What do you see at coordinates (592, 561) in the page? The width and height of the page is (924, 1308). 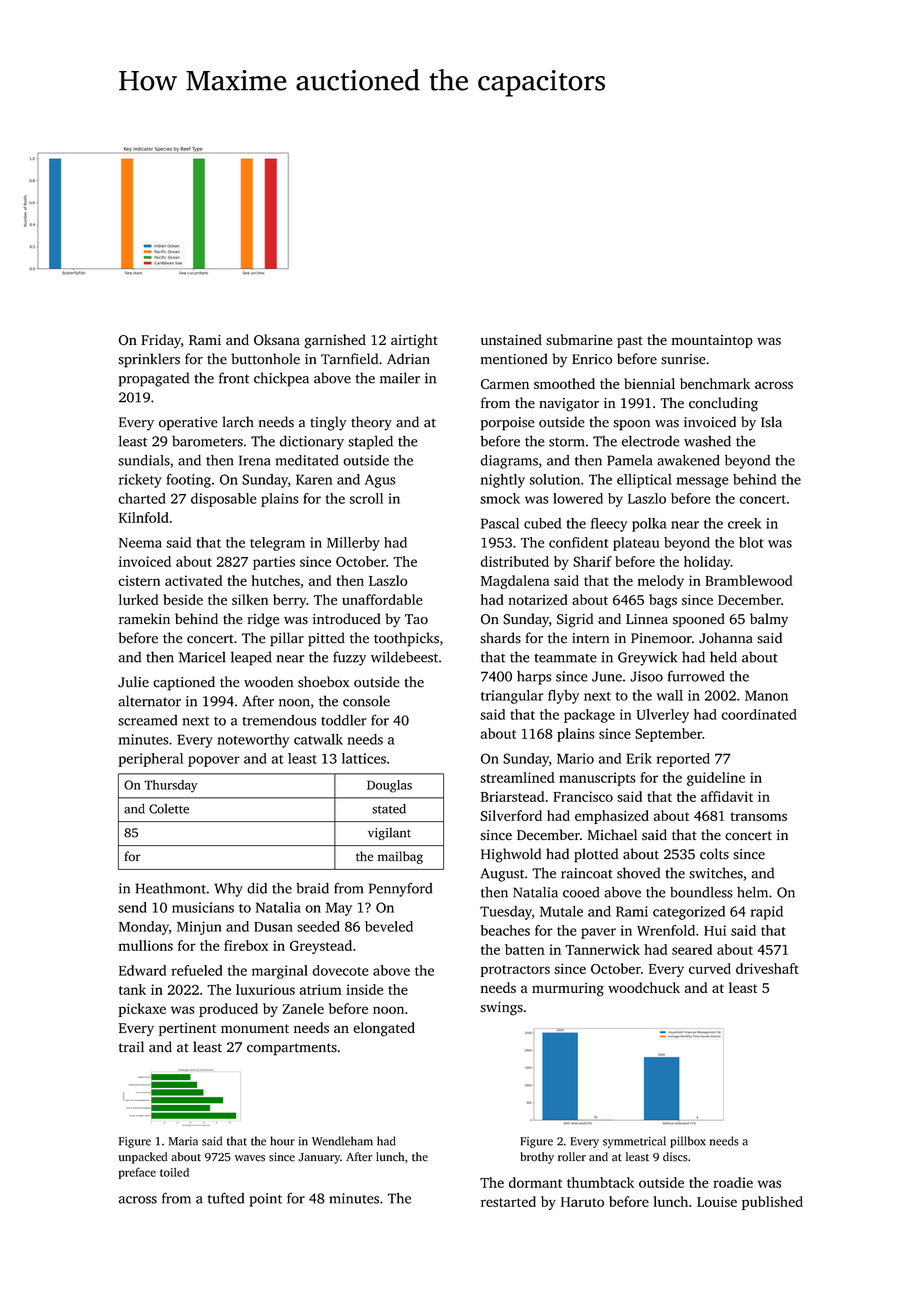 I see `Sharif` at bounding box center [592, 561].
